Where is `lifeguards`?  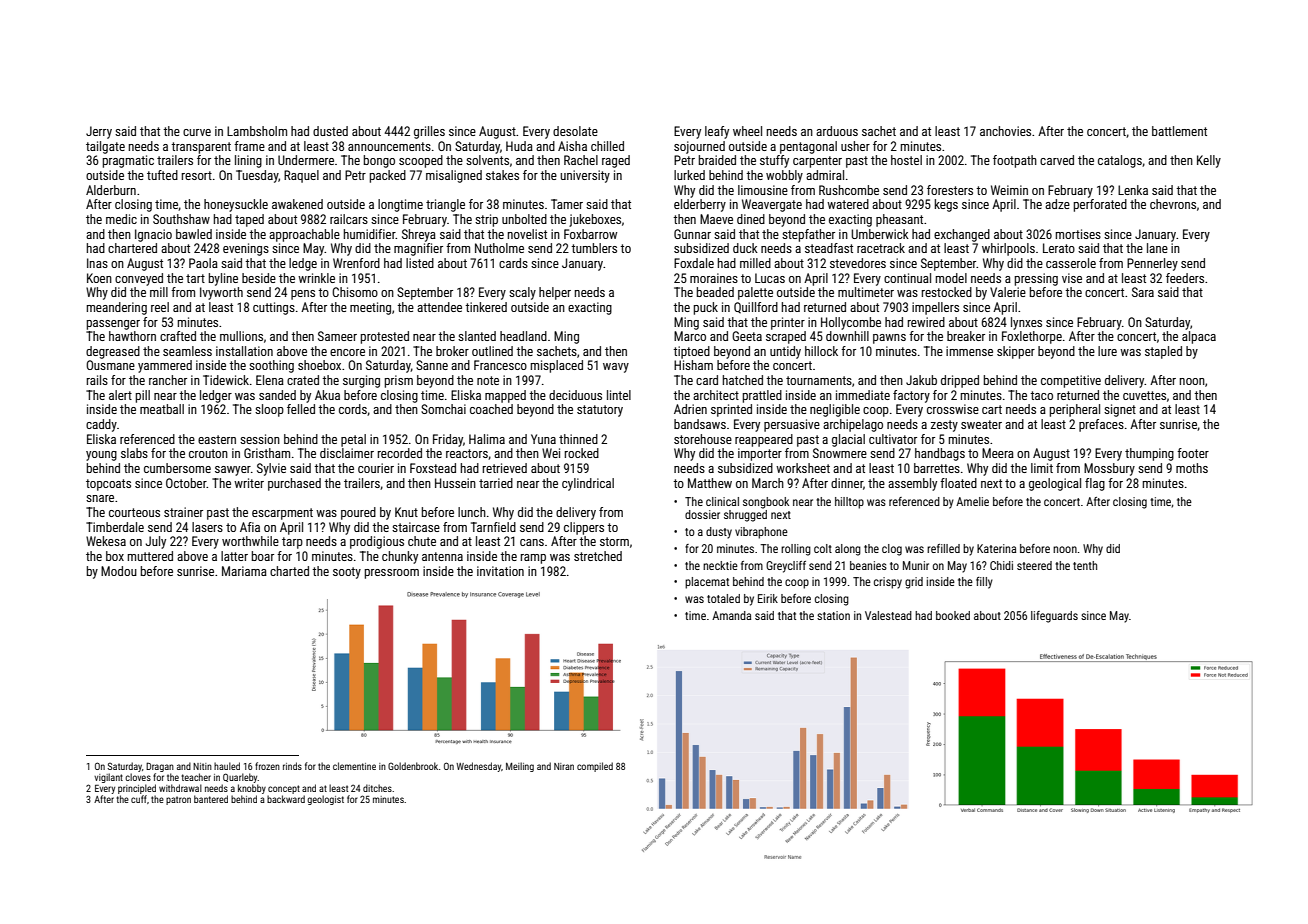 lifeguards is located at coordinates (1054, 617).
